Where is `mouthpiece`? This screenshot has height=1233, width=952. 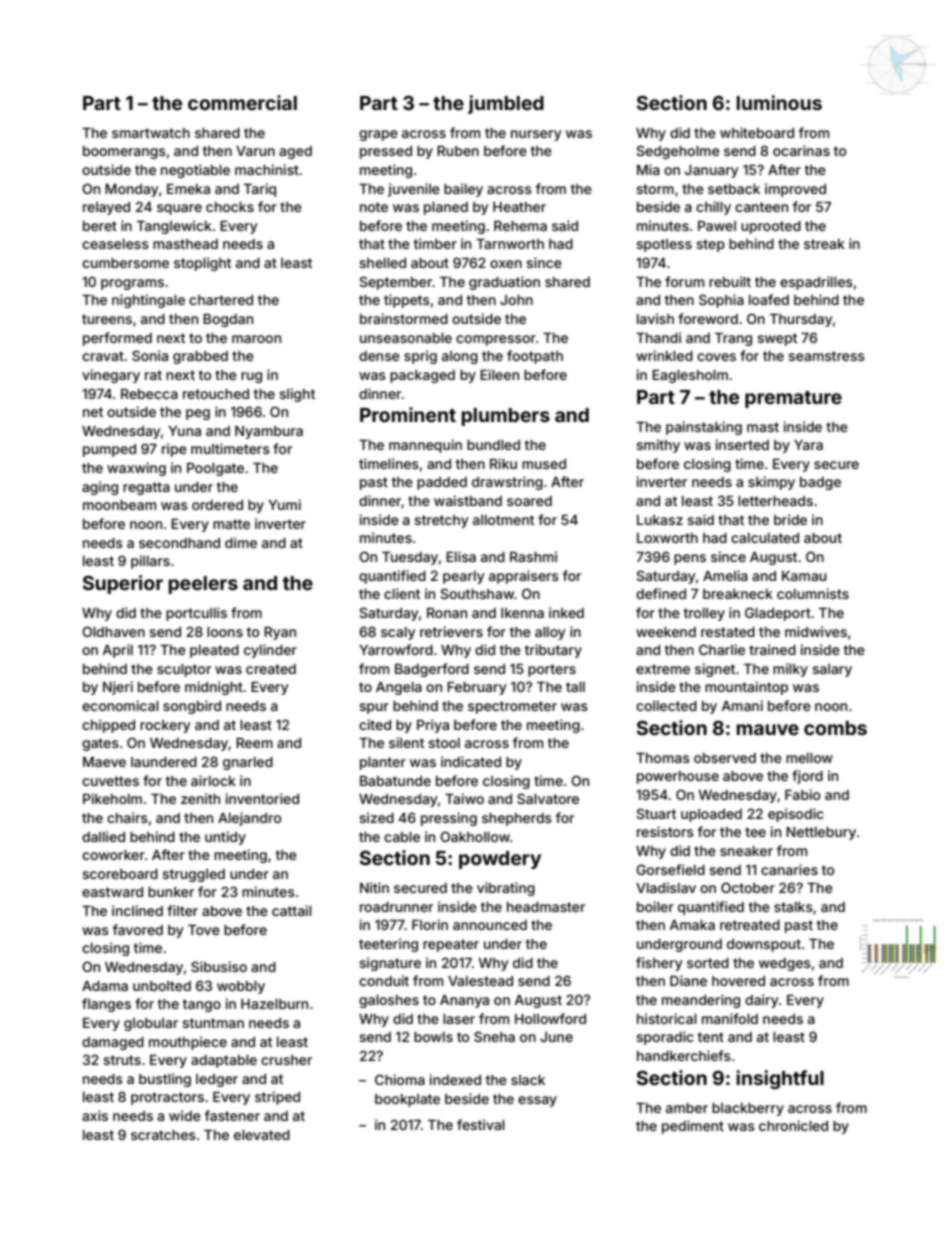 mouthpiece is located at coordinates (188, 1043).
